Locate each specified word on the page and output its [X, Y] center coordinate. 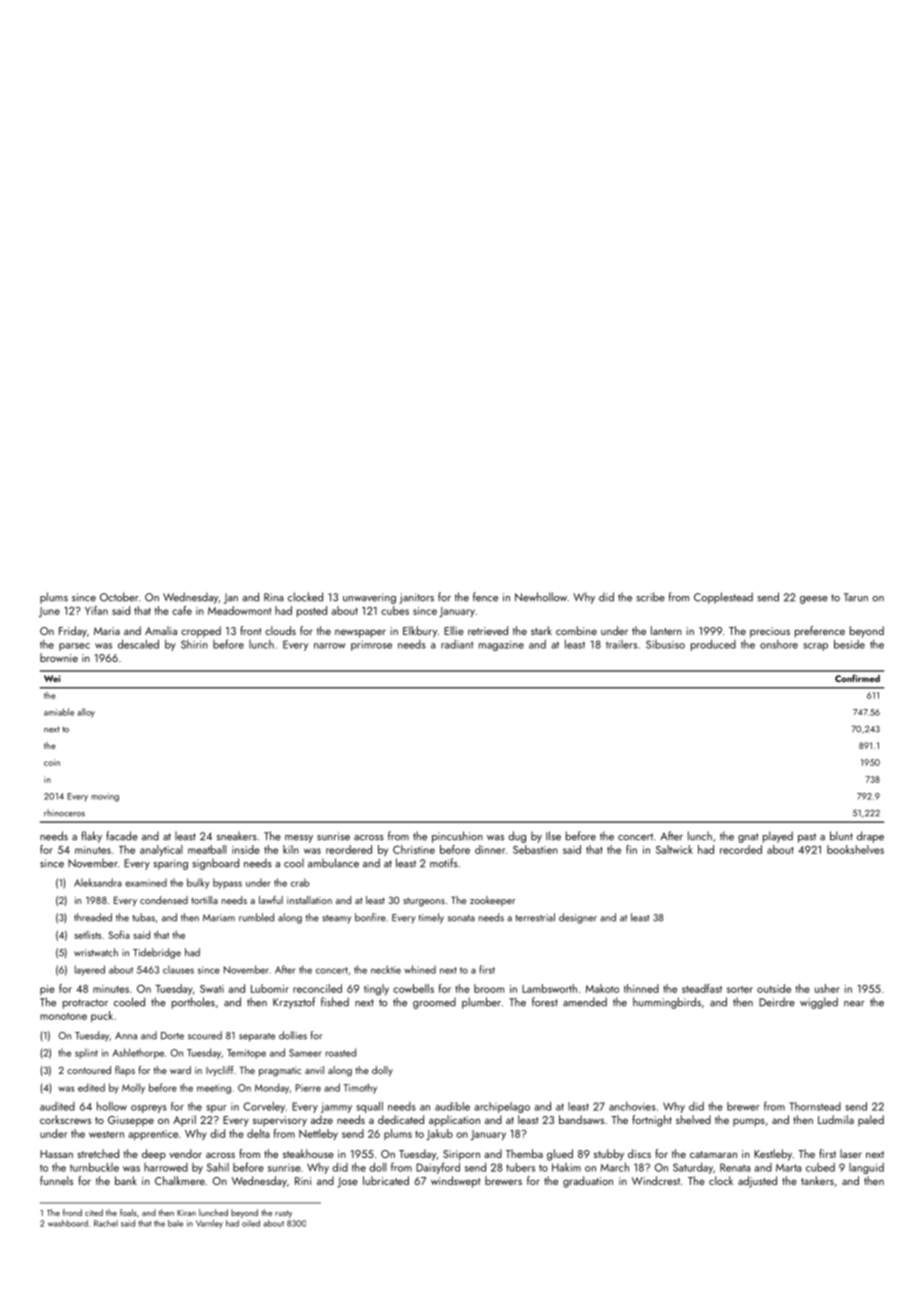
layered [90, 970]
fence [485, 597]
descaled [138, 644]
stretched [98, 1153]
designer [578, 918]
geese [814, 600]
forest [545, 1002]
